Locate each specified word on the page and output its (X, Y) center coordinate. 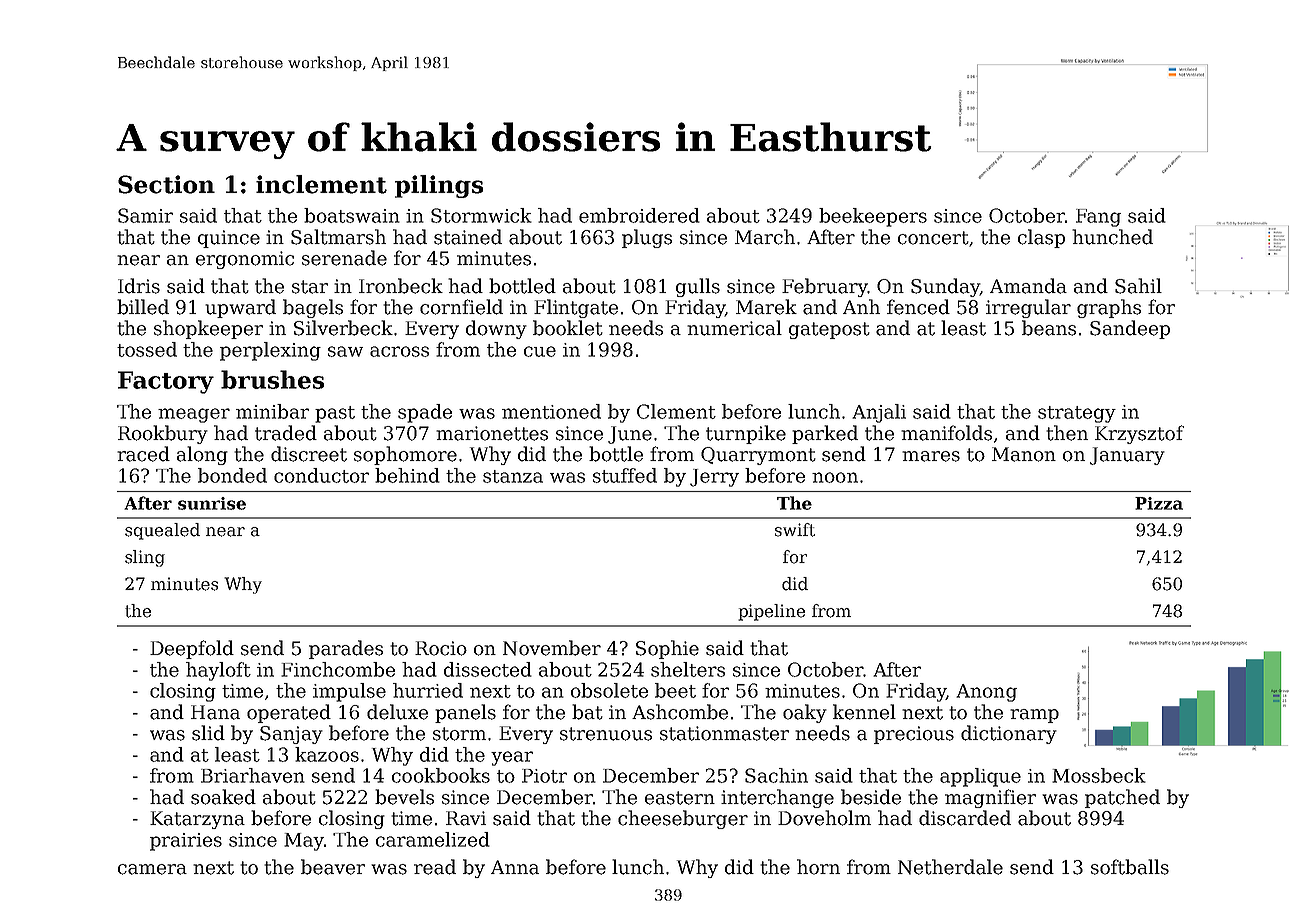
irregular (1028, 308)
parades (346, 649)
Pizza (1159, 503)
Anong (986, 693)
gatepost (829, 330)
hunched (1112, 237)
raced (143, 454)
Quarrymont (758, 456)
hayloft (218, 671)
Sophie (667, 649)
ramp (1034, 716)
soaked (223, 797)
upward (240, 308)
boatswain (352, 215)
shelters (688, 669)
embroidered (639, 215)
